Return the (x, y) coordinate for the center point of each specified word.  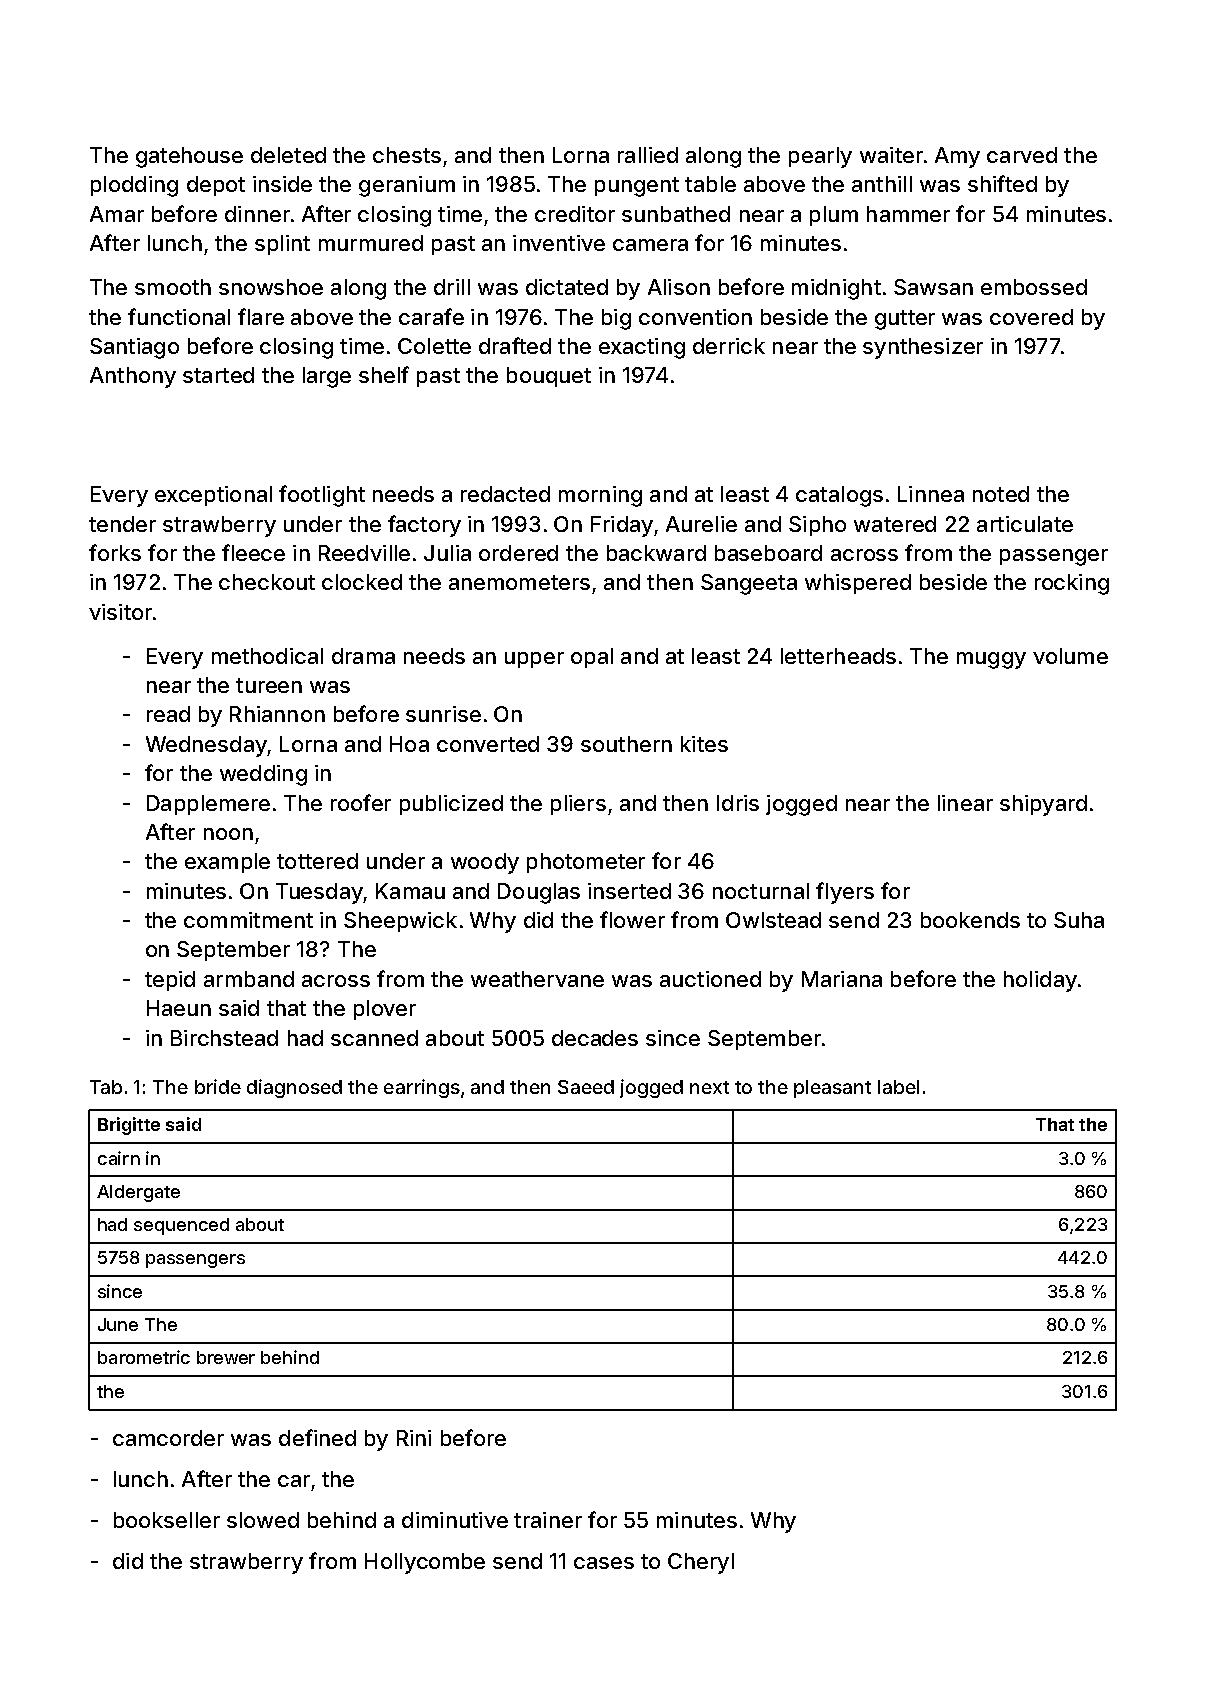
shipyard (1043, 805)
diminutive (455, 1520)
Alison (679, 287)
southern (626, 744)
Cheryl (701, 1563)
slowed (263, 1520)
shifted (1002, 183)
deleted (288, 155)
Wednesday (206, 746)
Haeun (179, 1008)
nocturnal (761, 891)
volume (1070, 656)
